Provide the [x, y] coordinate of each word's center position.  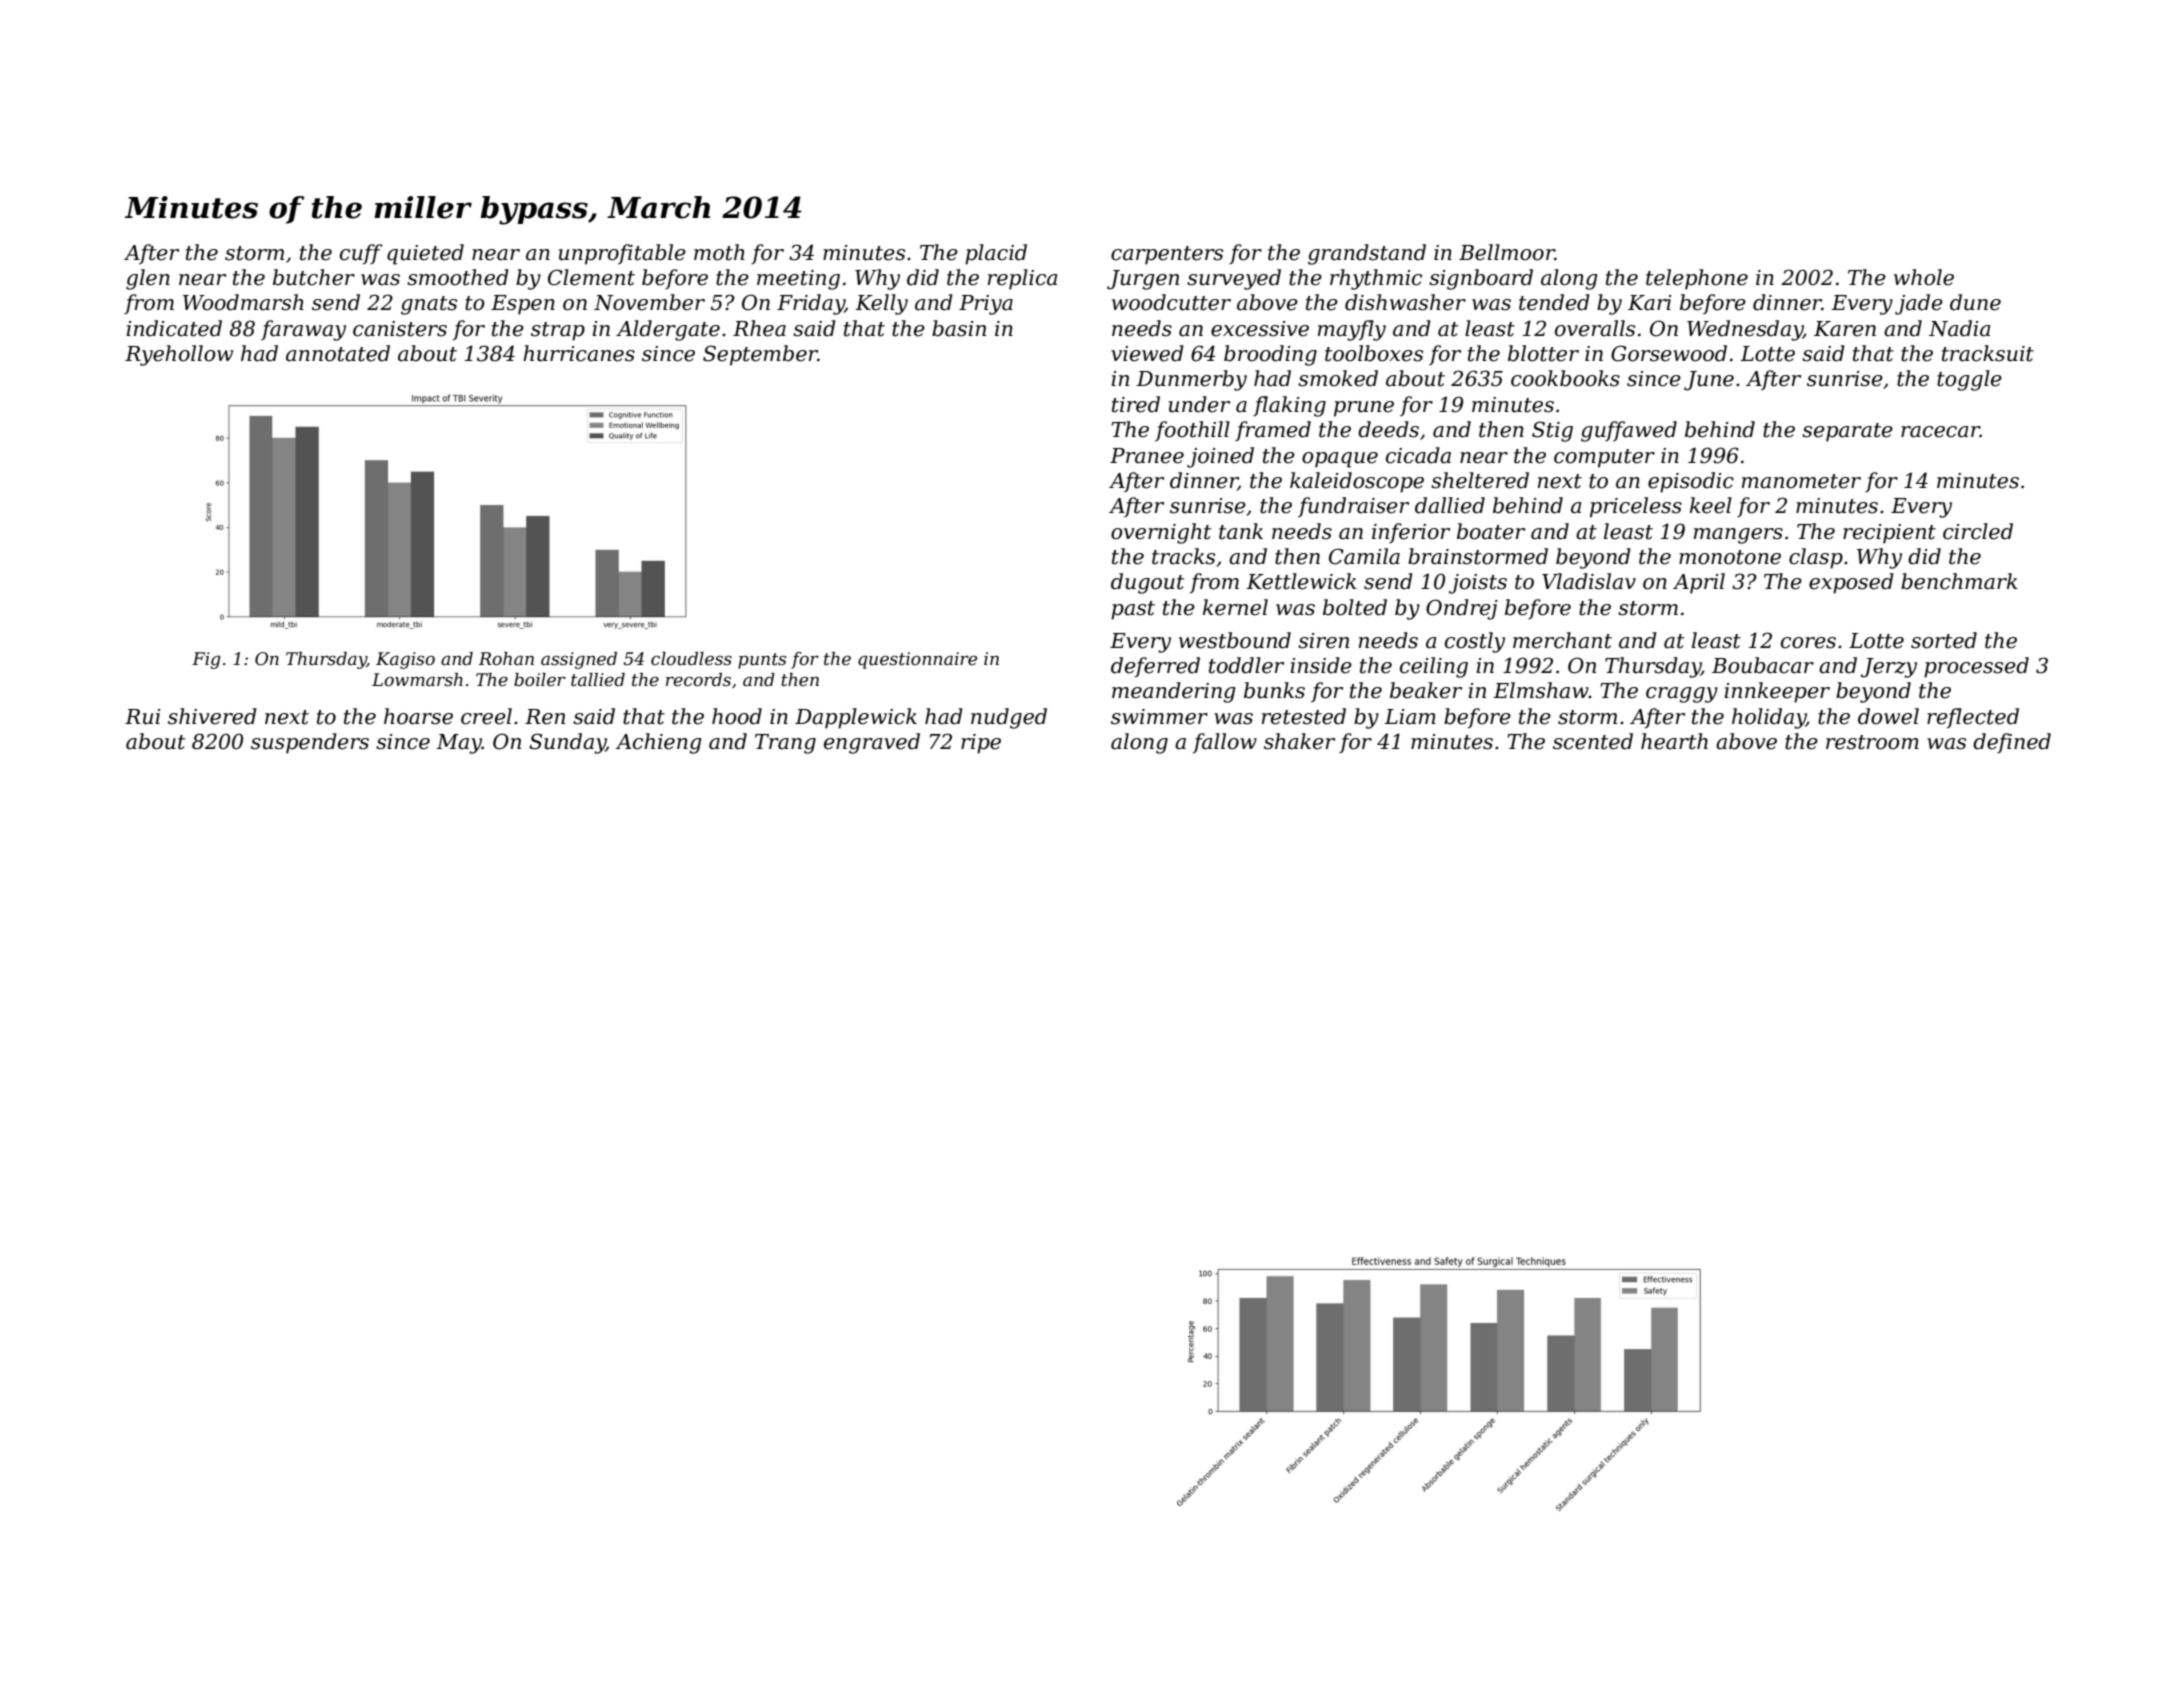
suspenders [310, 743]
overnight [1161, 533]
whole [1924, 277]
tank [1241, 531]
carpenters [1167, 255]
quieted [425, 254]
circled [1978, 531]
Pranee [1147, 456]
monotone [1730, 557]
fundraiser [1353, 507]
